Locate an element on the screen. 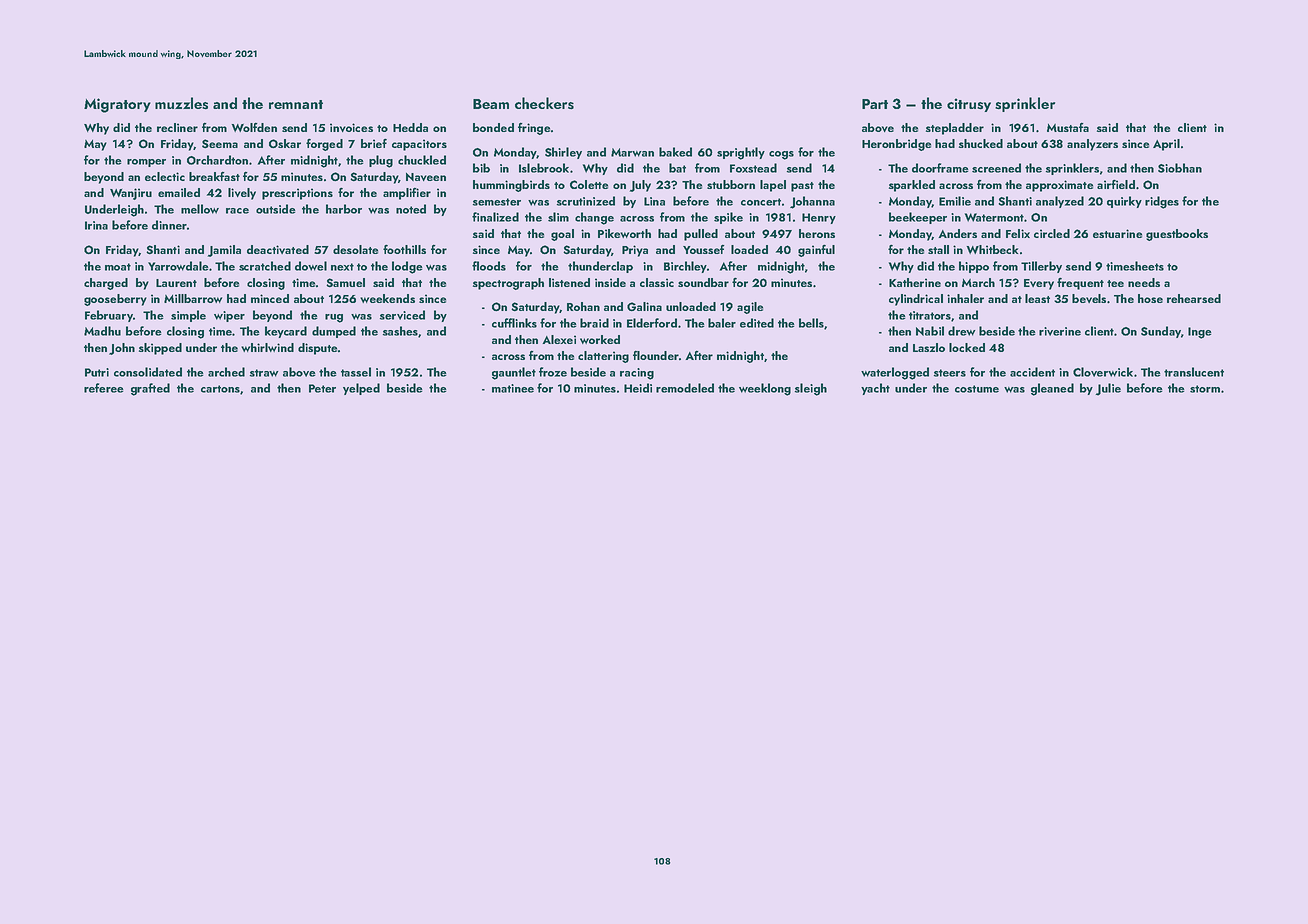 The image size is (1308, 924). Rohan is located at coordinates (583, 306).
